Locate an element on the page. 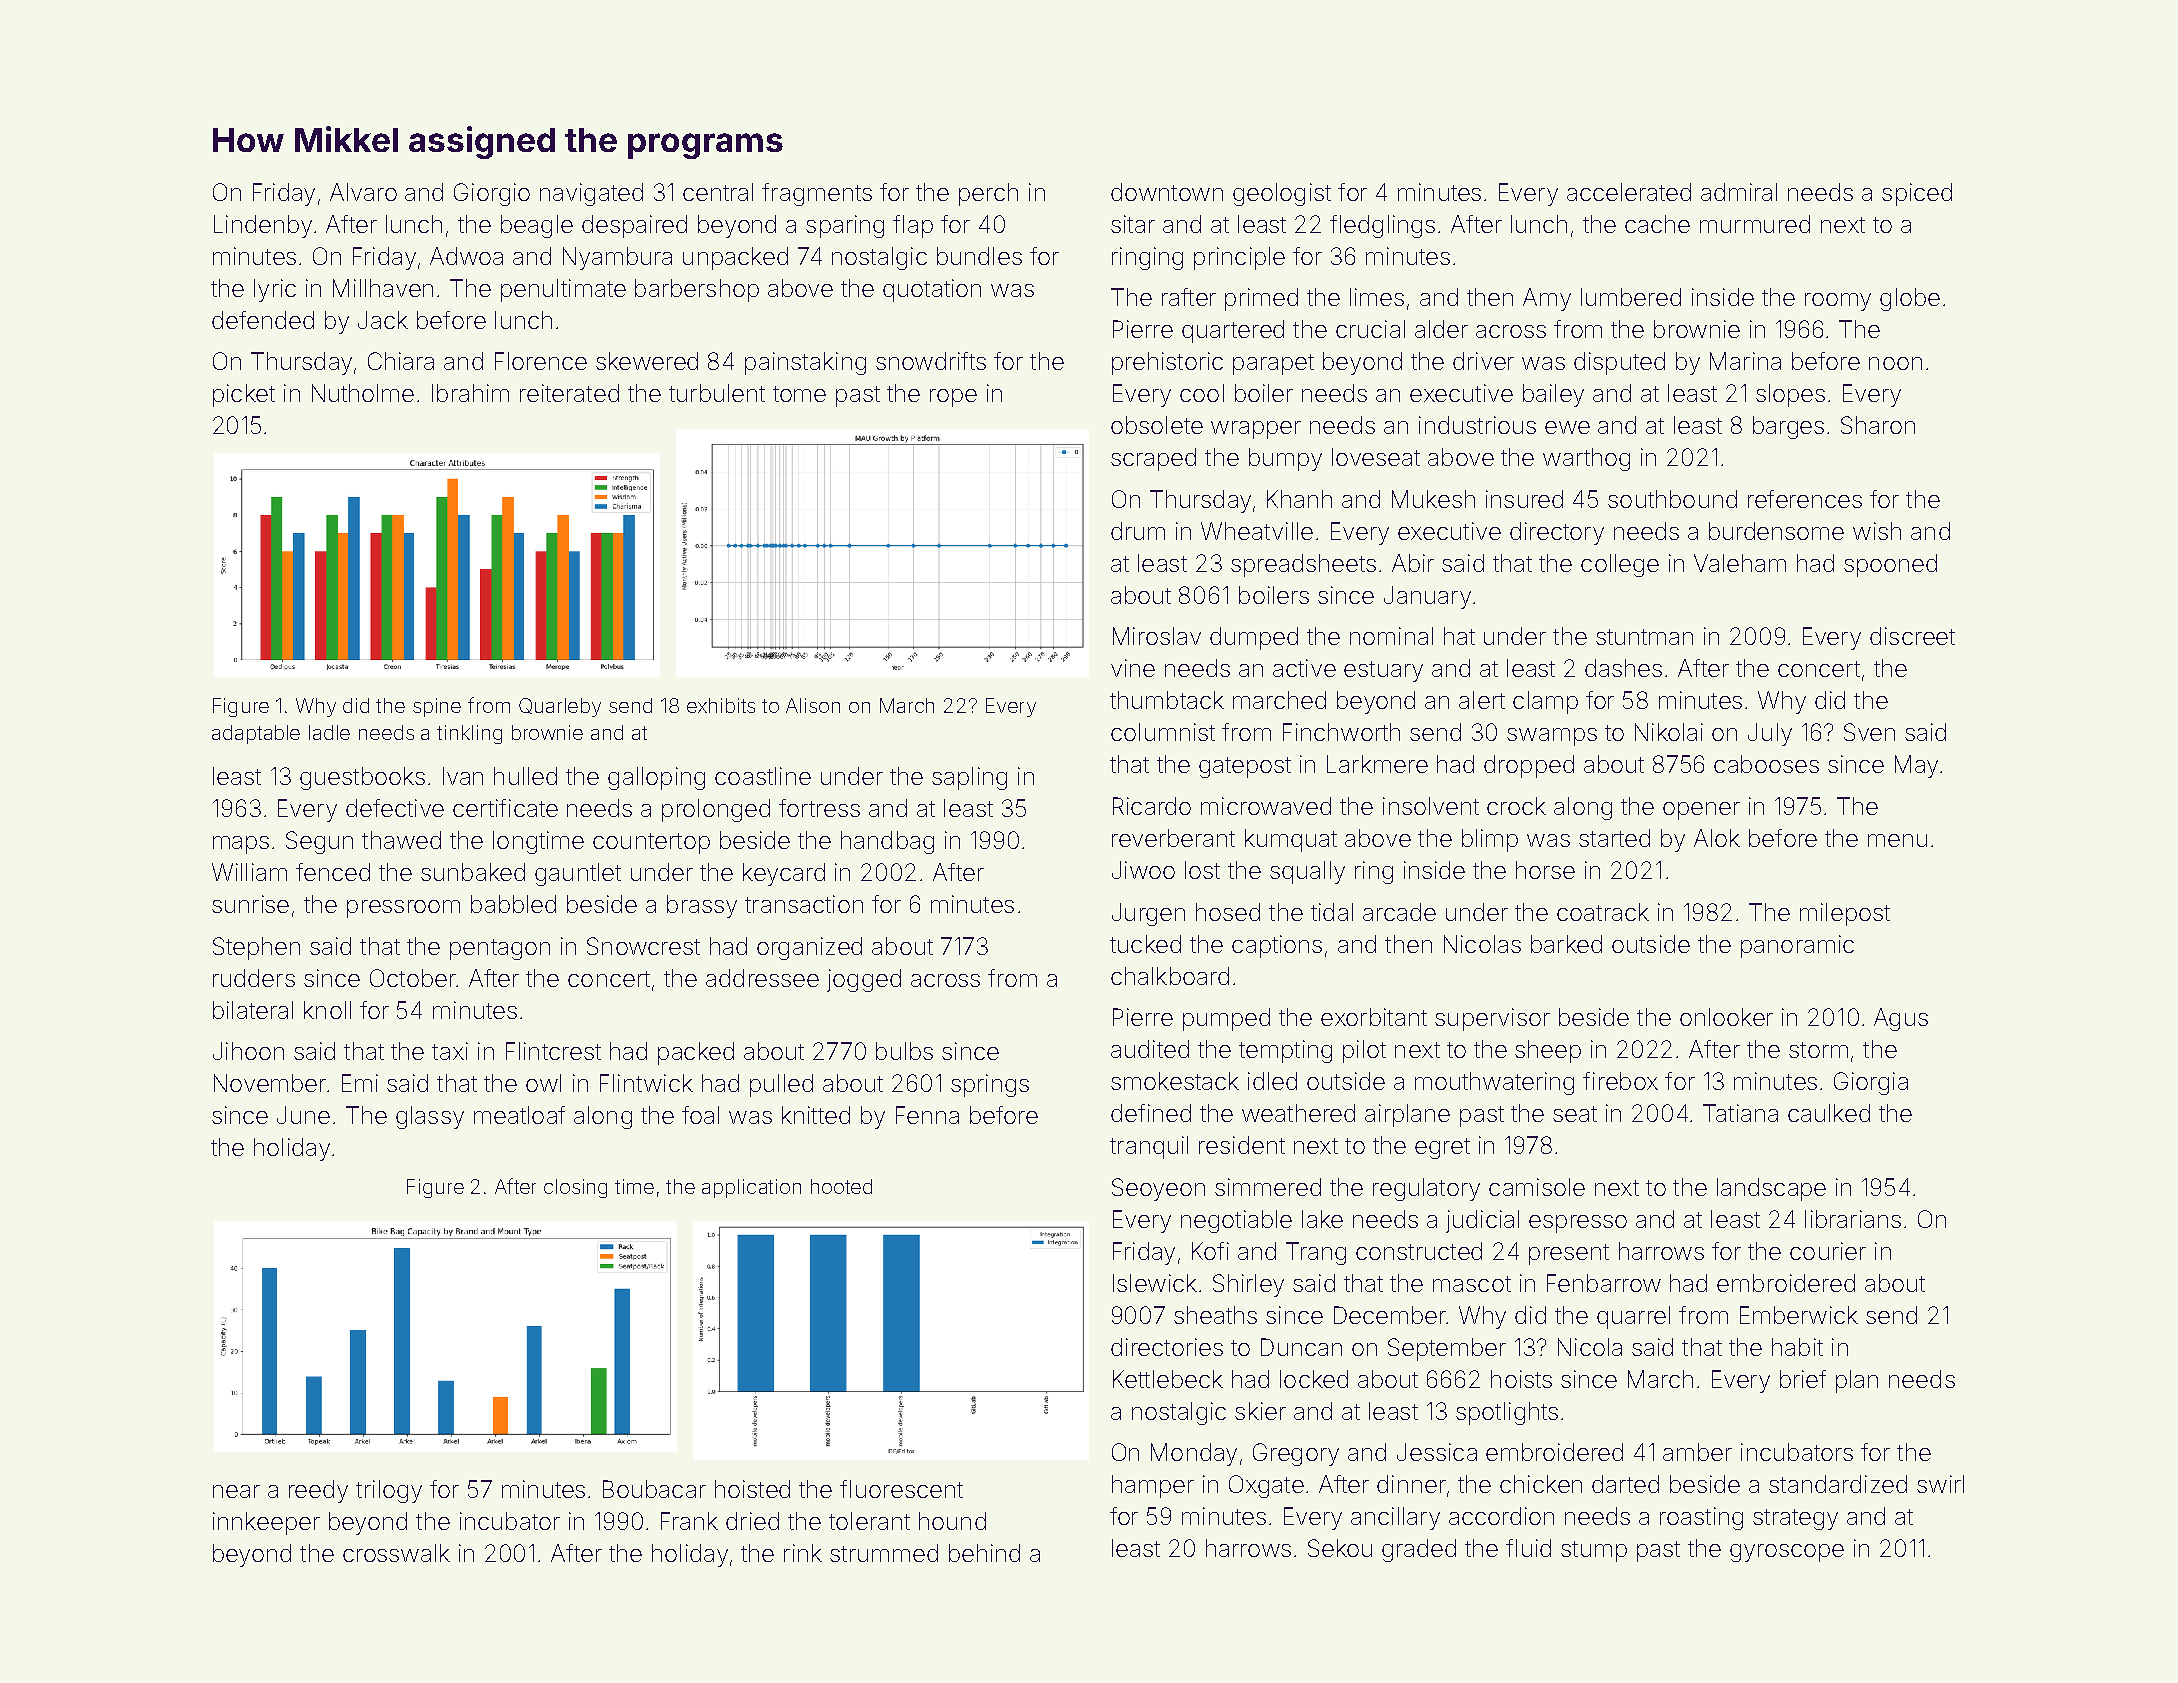  standardized is located at coordinates (1838, 1484).
